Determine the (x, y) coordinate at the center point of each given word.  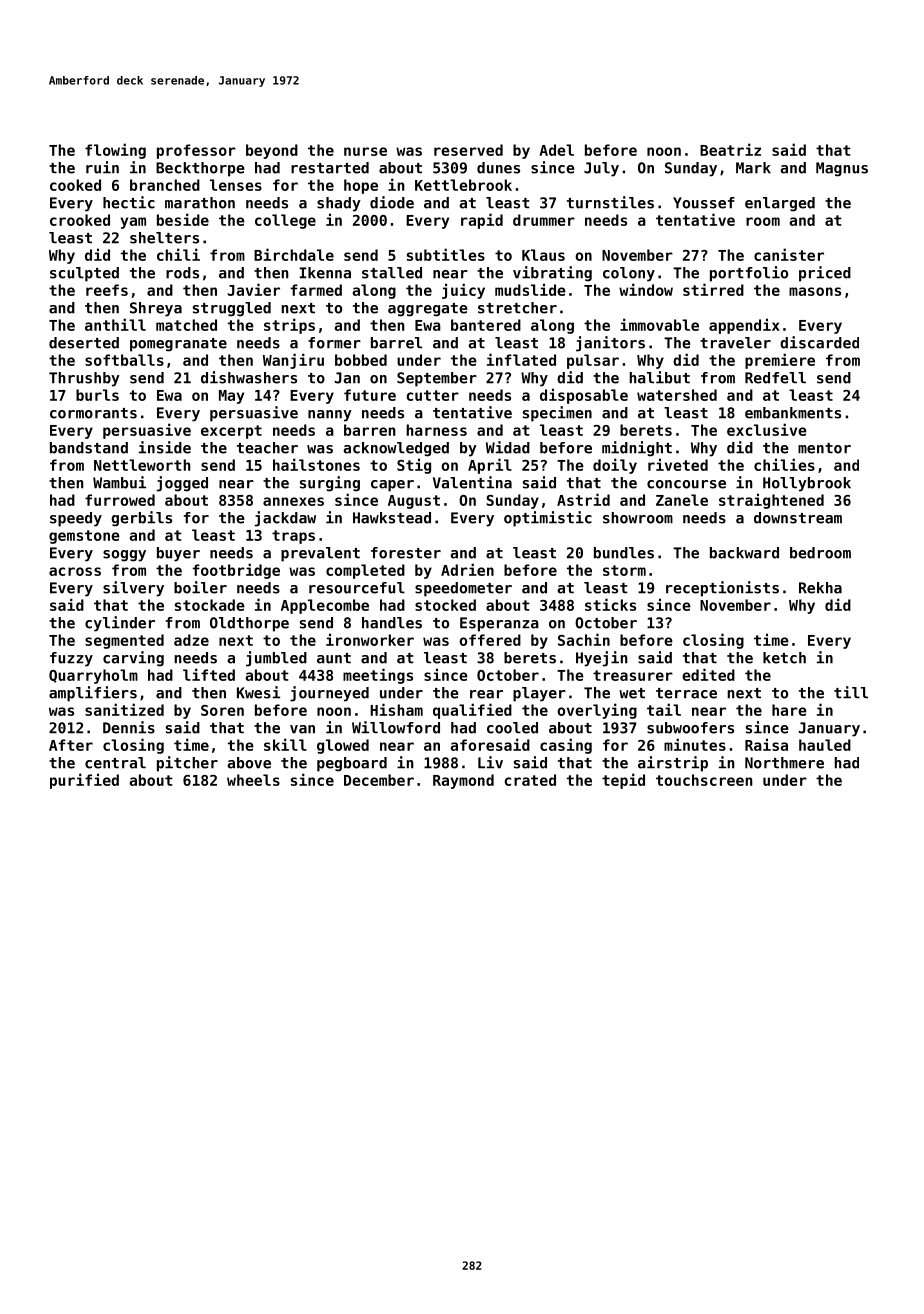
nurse (365, 151)
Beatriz (730, 149)
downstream (798, 518)
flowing (115, 151)
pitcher (187, 764)
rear (486, 694)
